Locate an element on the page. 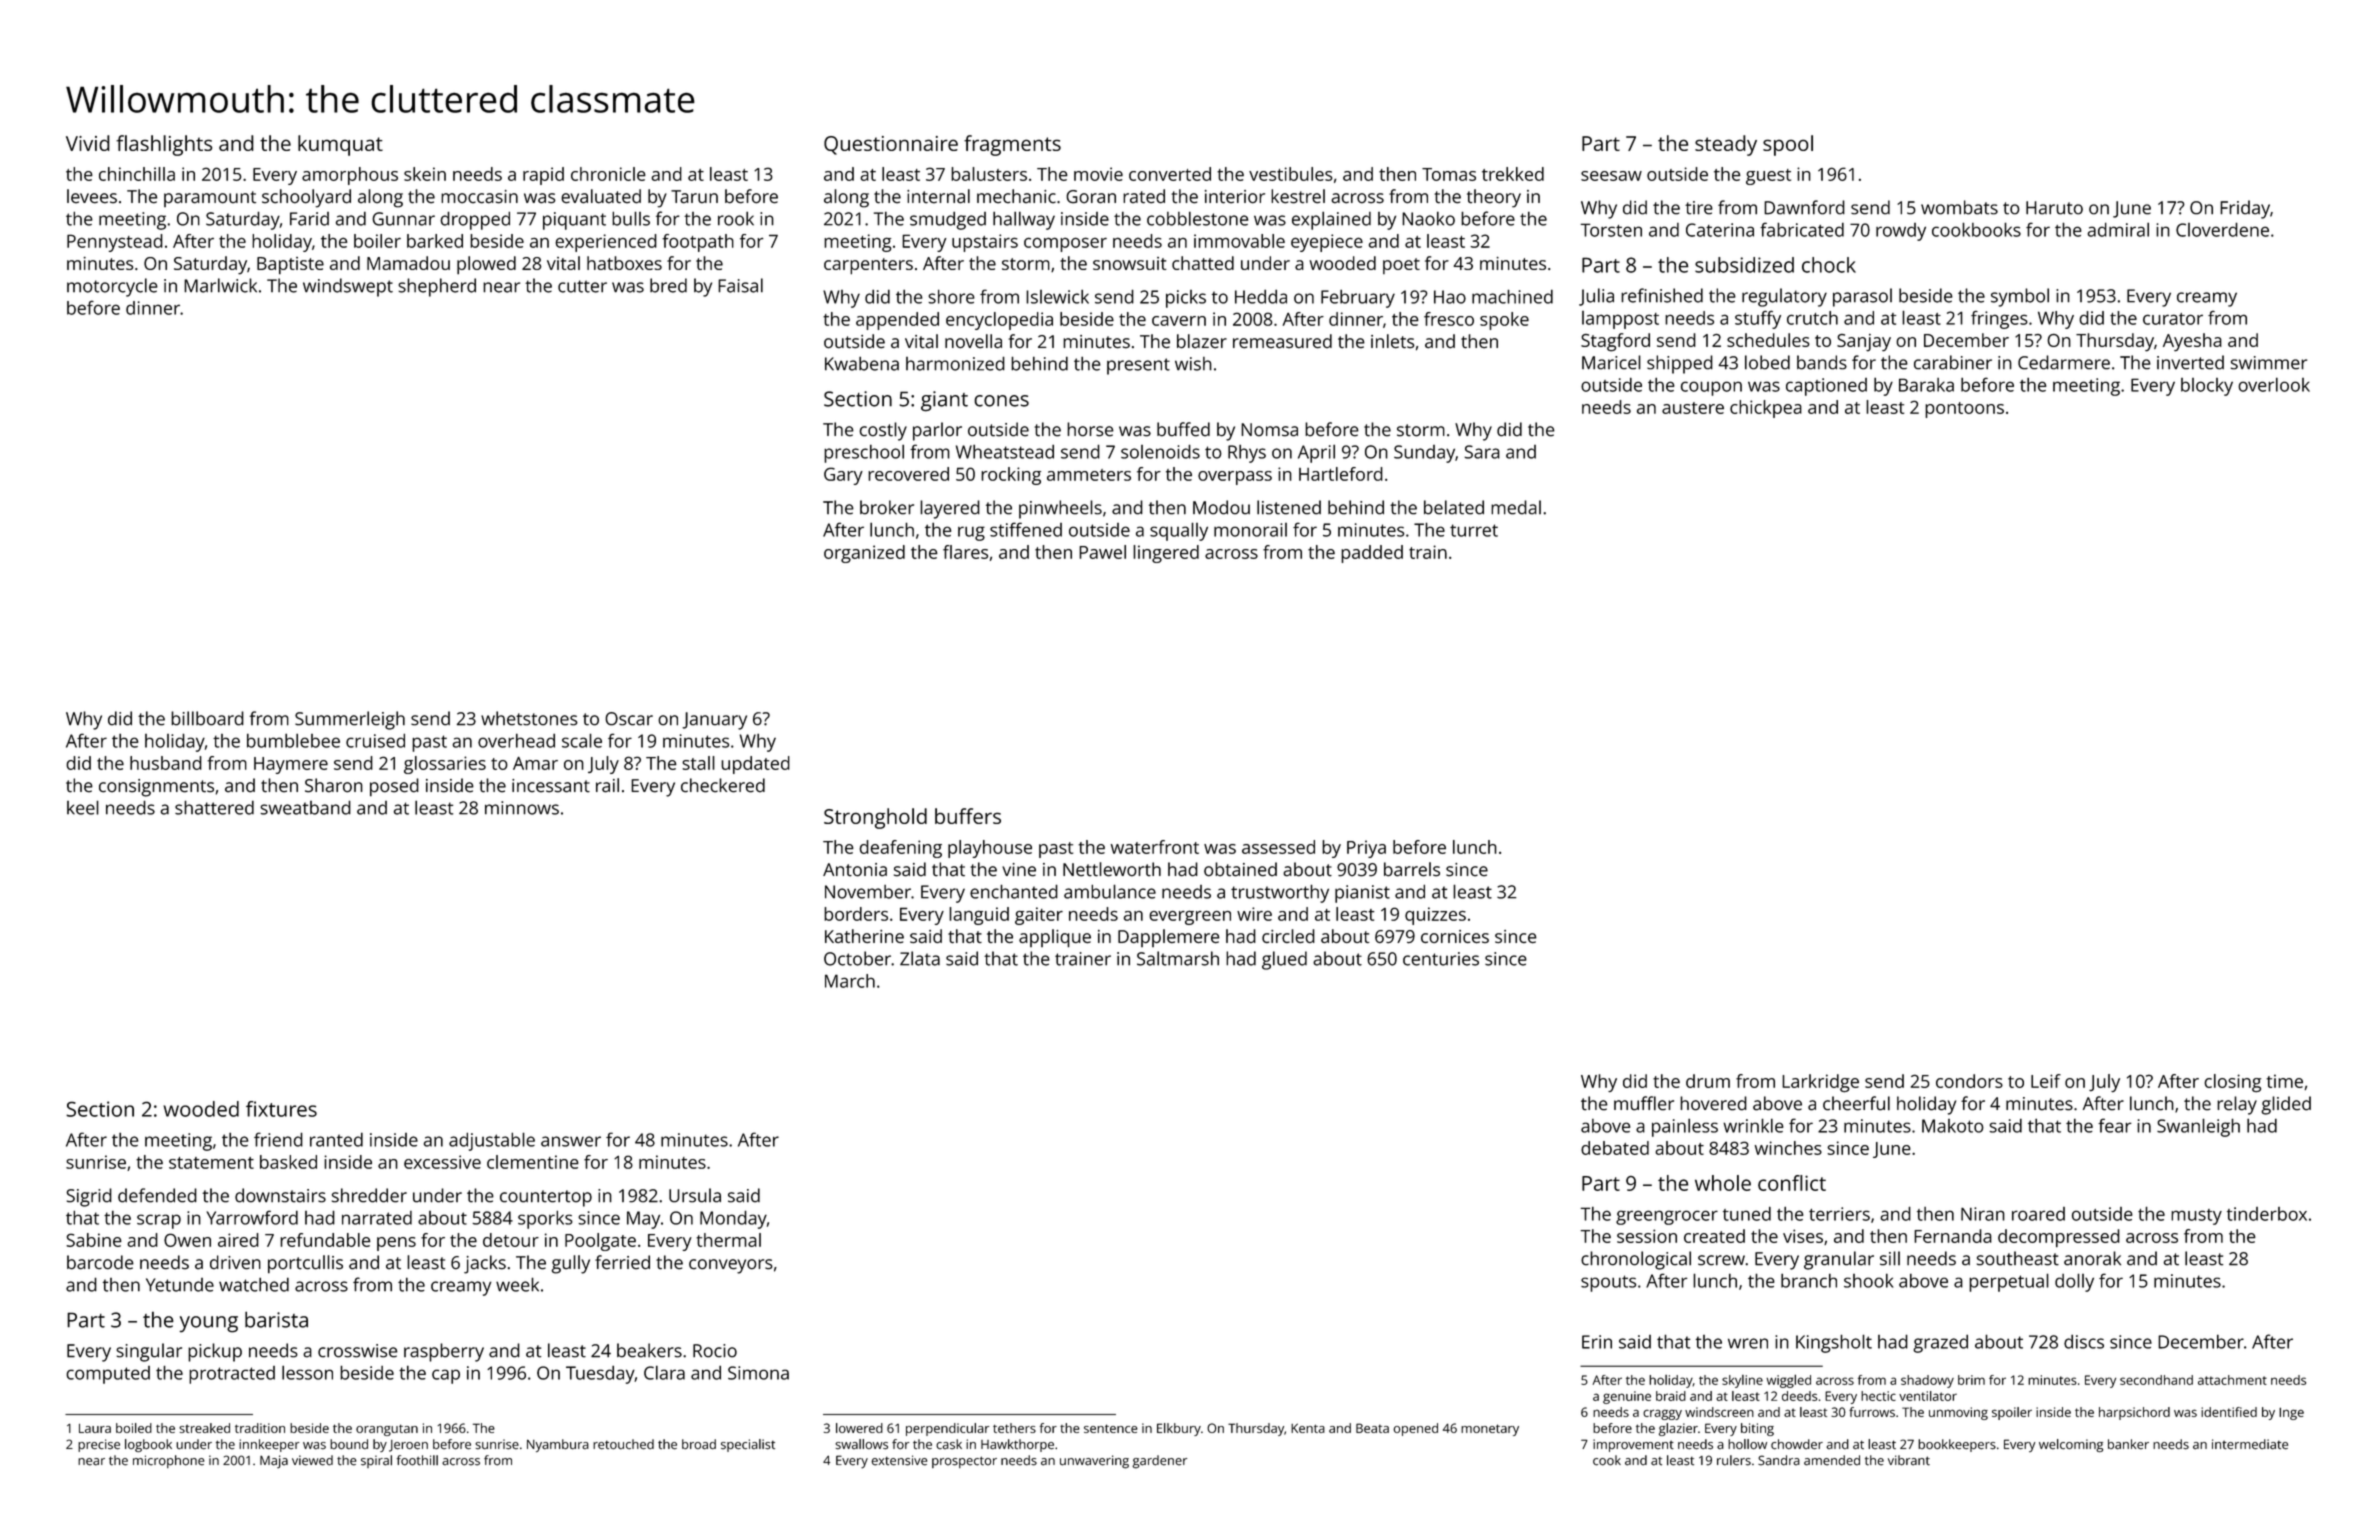 The width and height of the page is (2380, 1540). Nomsa is located at coordinates (1269, 430).
